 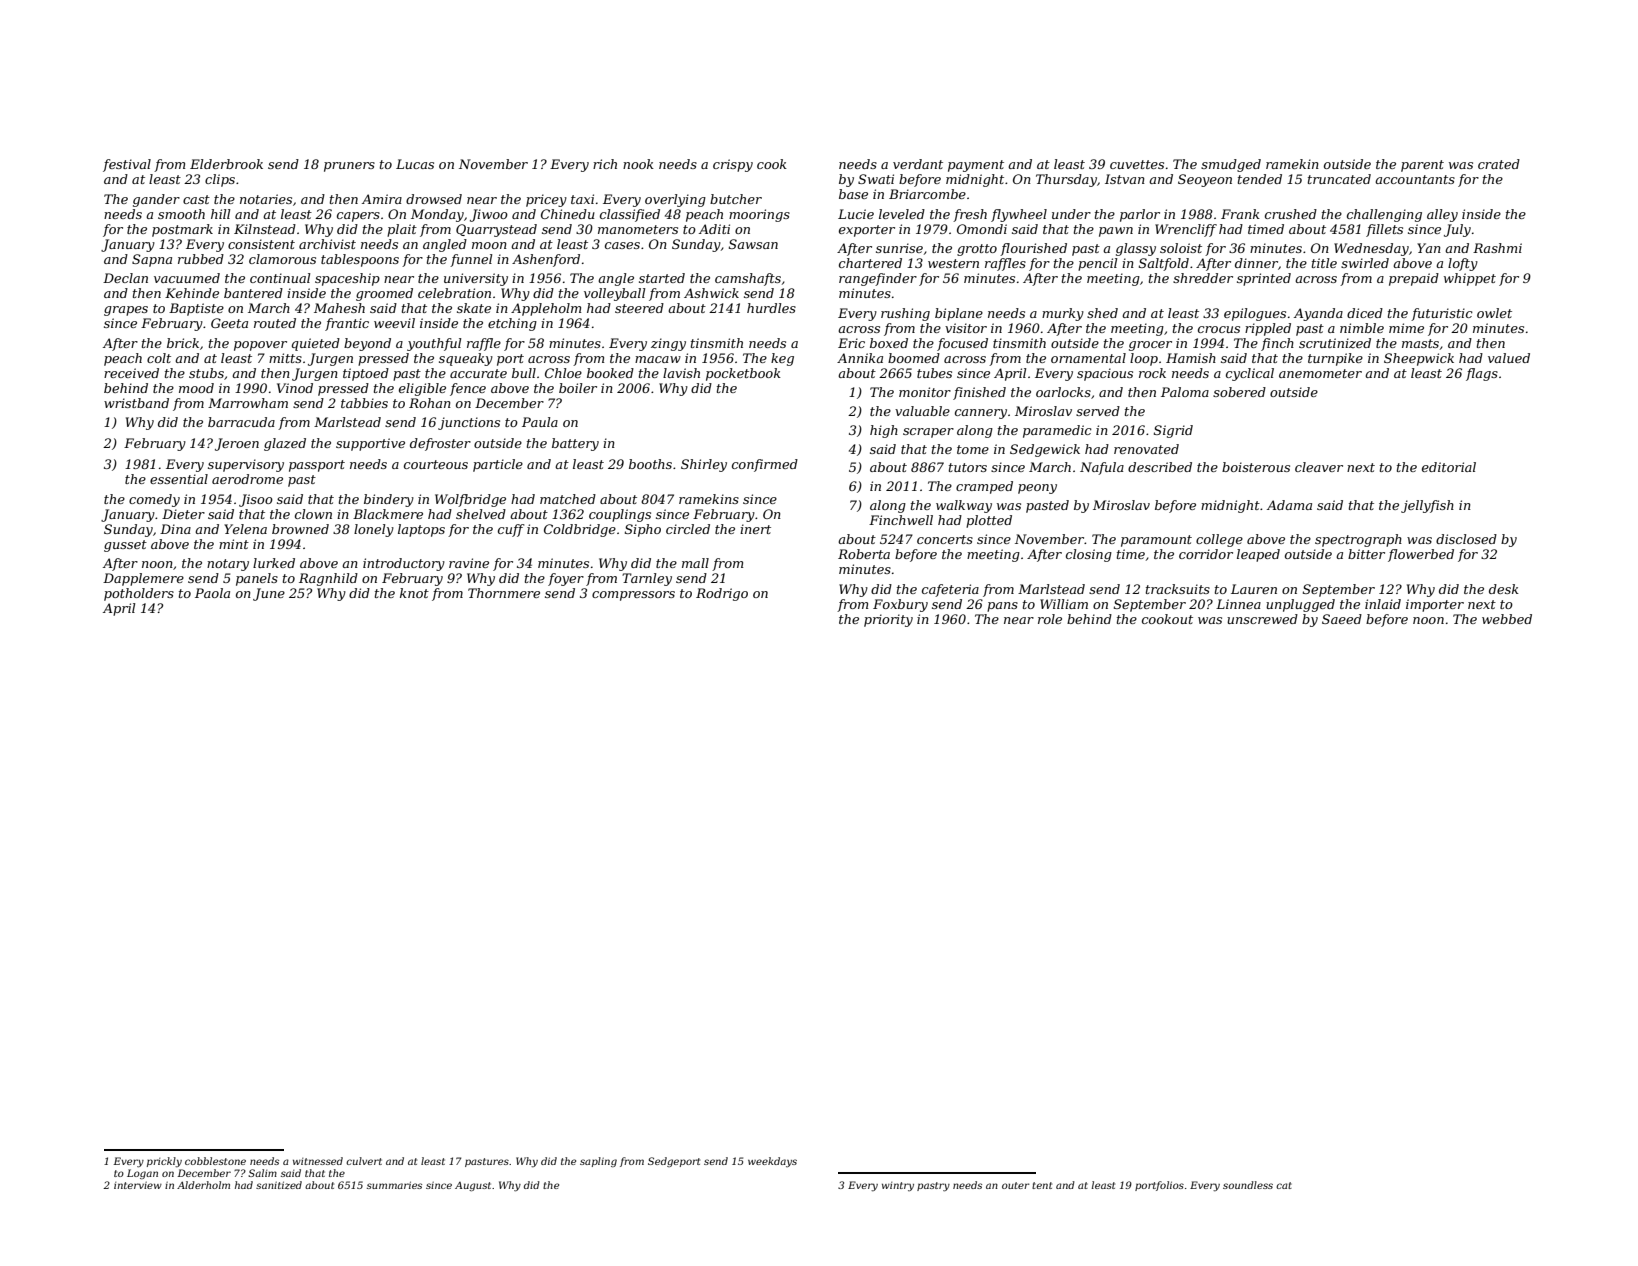 What do you see at coordinates (364, 1161) in the screenshot?
I see `culvert` at bounding box center [364, 1161].
